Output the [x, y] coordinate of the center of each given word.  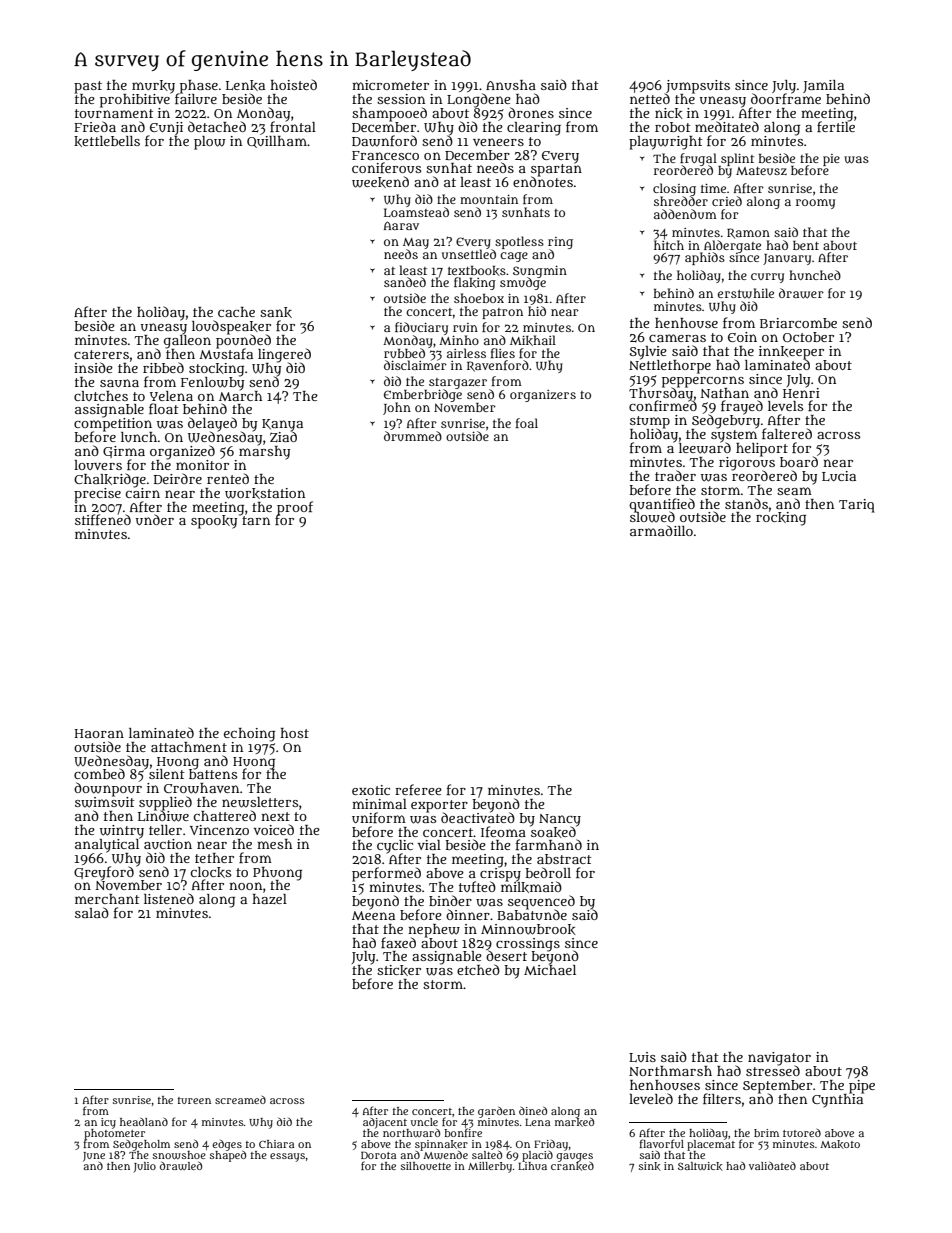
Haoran [99, 733]
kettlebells [107, 141]
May [416, 243]
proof [295, 508]
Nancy [560, 820]
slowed [652, 517]
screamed [240, 1100]
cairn [143, 492]
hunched [815, 275]
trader [675, 475]
